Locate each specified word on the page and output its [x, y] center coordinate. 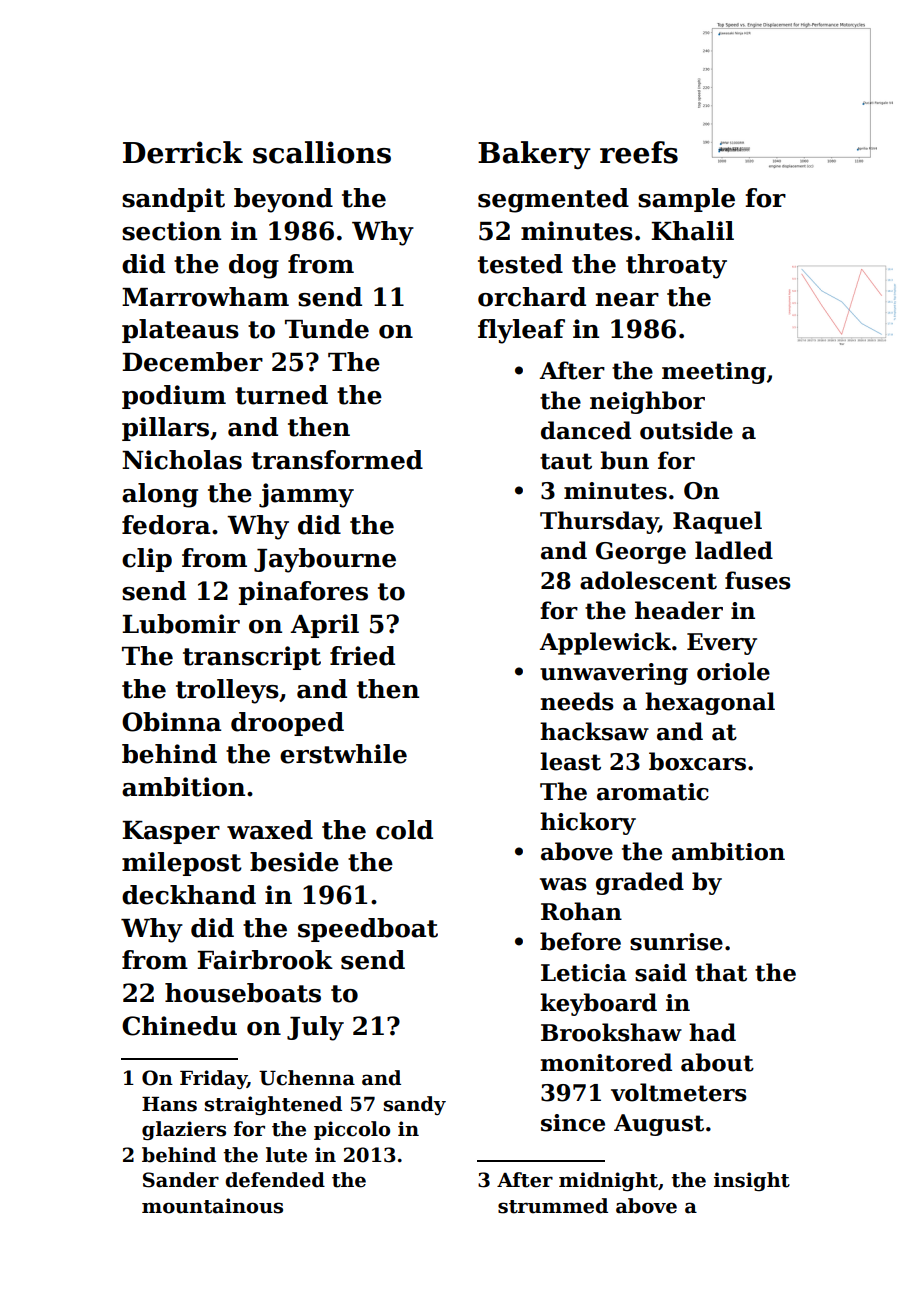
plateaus [180, 331]
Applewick [605, 643]
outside [686, 430]
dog [254, 266]
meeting [714, 373]
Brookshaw [611, 1032]
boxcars [697, 761]
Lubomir [181, 624]
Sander [181, 1180]
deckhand [189, 895]
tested [520, 264]
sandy [415, 1105]
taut [566, 461]
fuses [758, 580]
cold [404, 830]
